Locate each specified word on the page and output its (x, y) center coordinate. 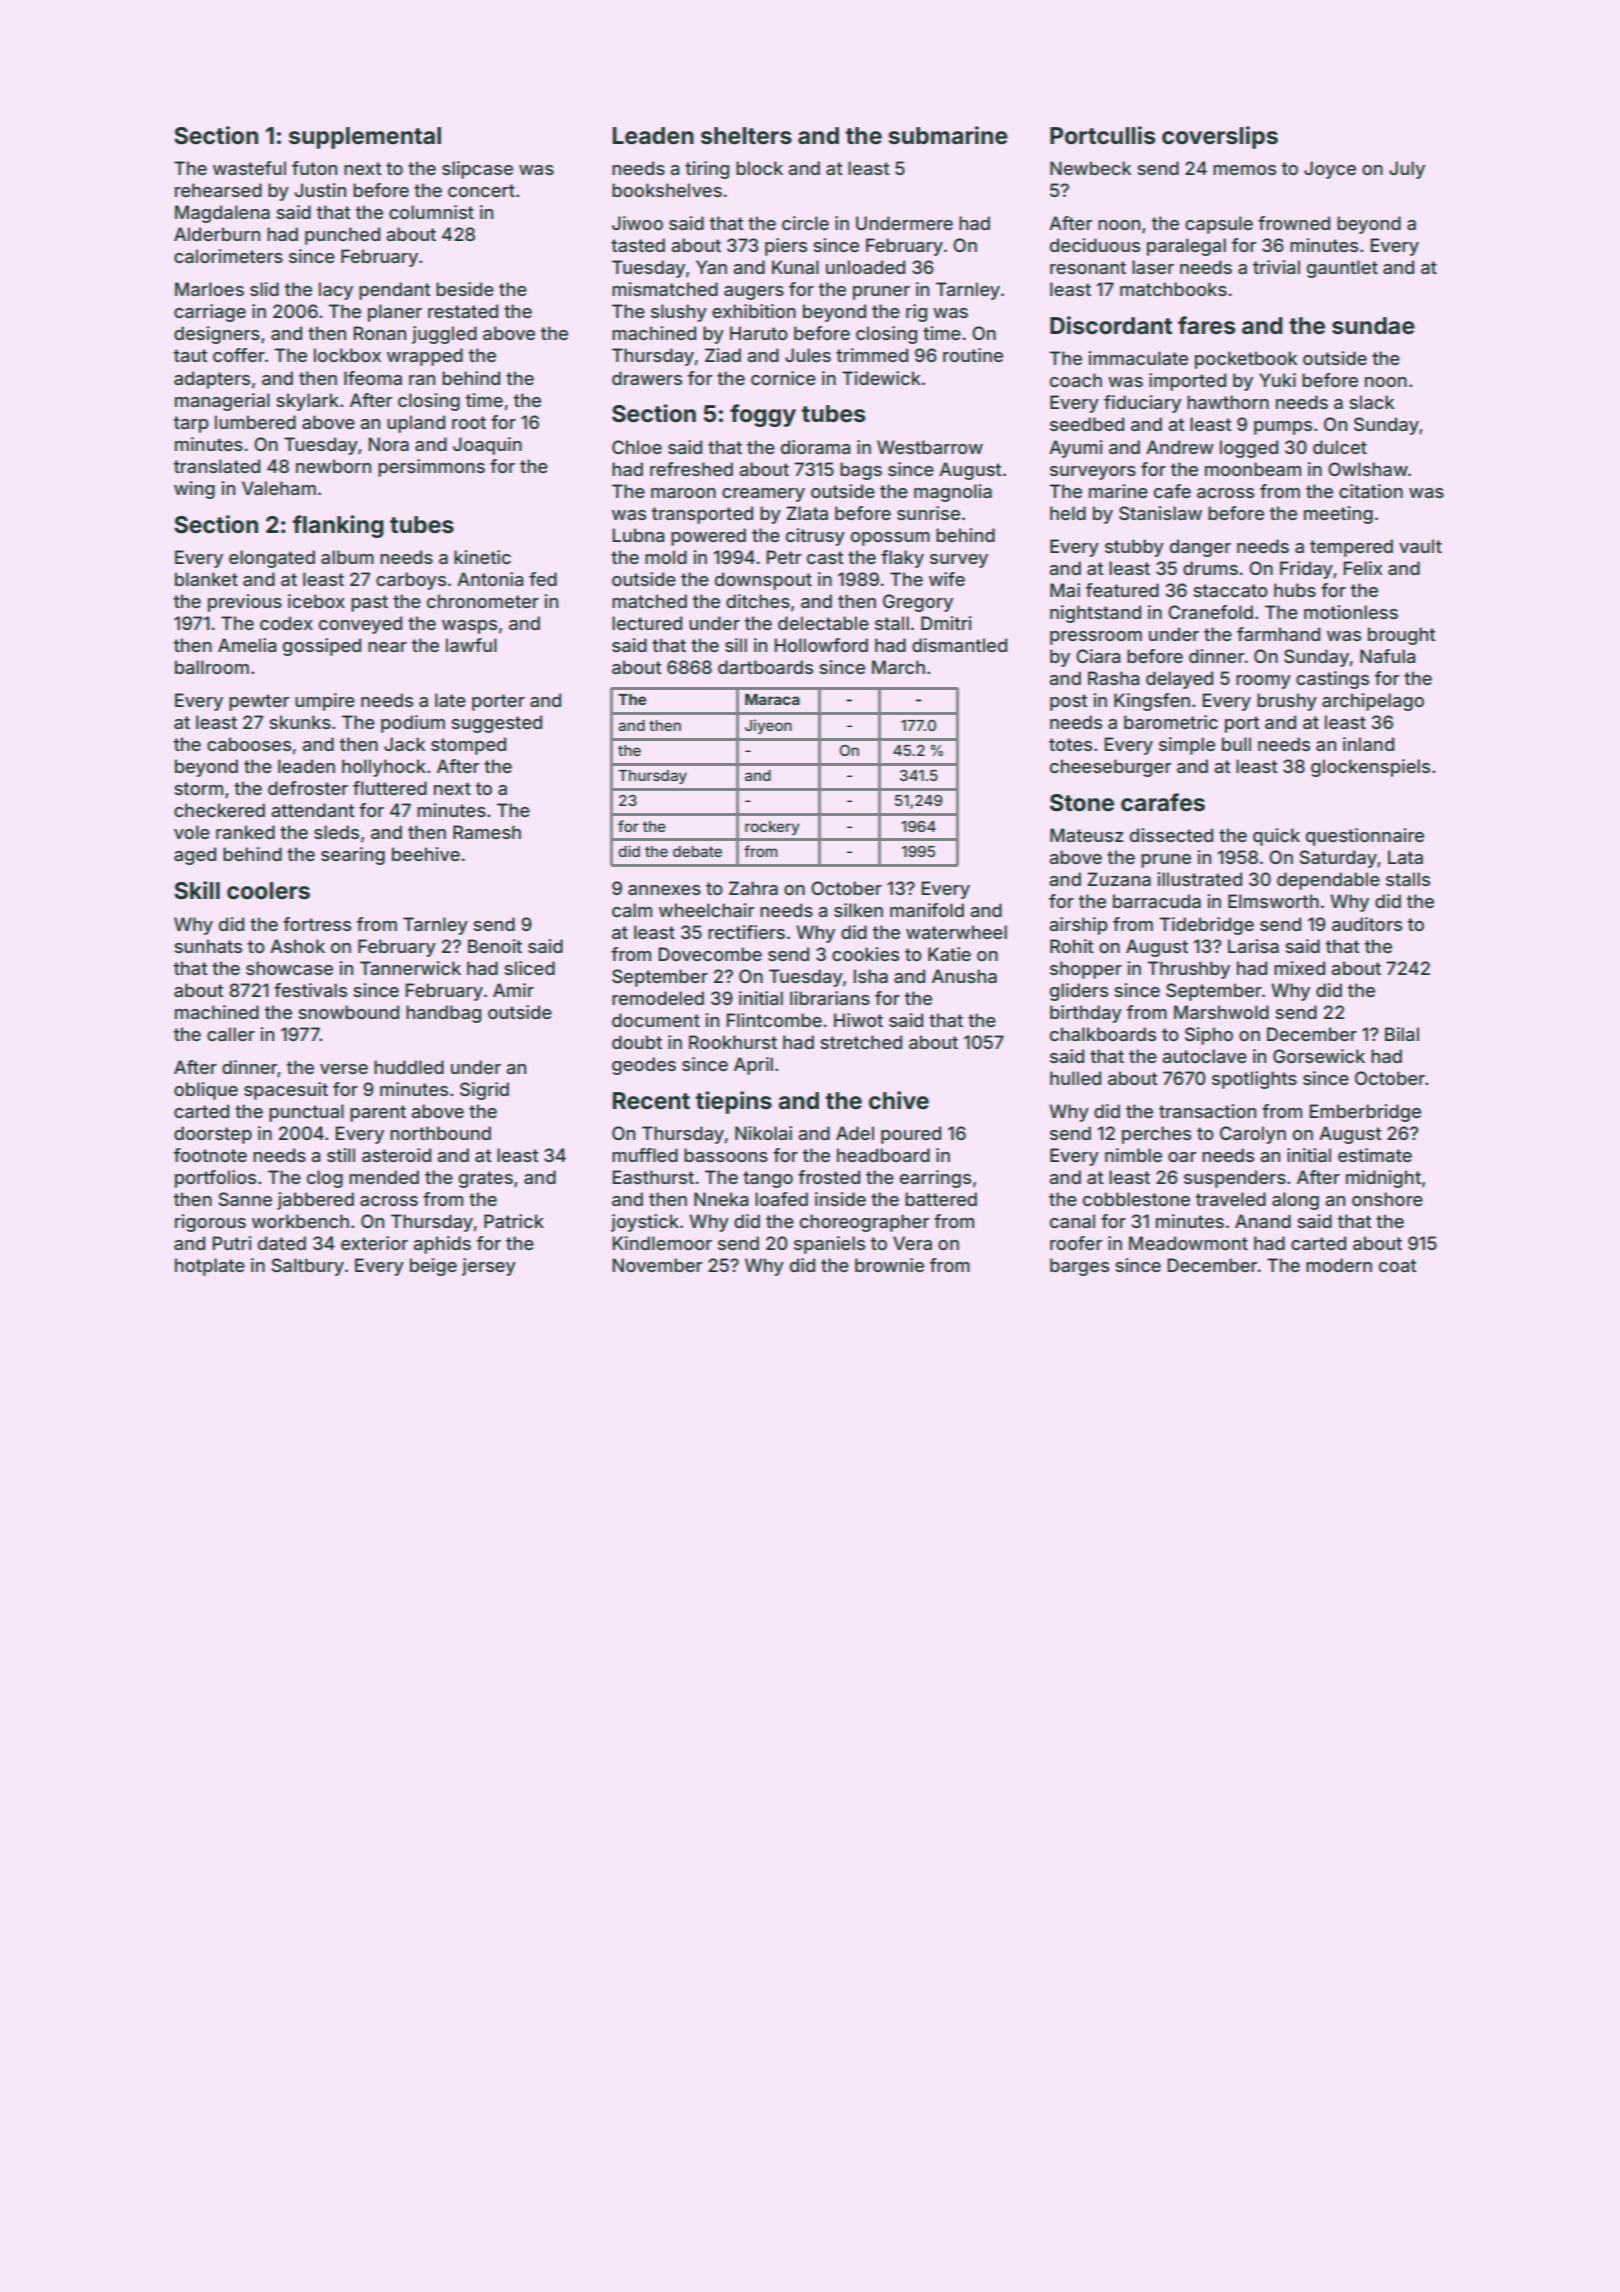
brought (1401, 636)
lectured (647, 623)
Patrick (514, 1221)
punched (342, 236)
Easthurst (653, 1177)
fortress (317, 924)
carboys (411, 581)
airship (1078, 926)
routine (973, 355)
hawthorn (1228, 402)
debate (697, 851)
